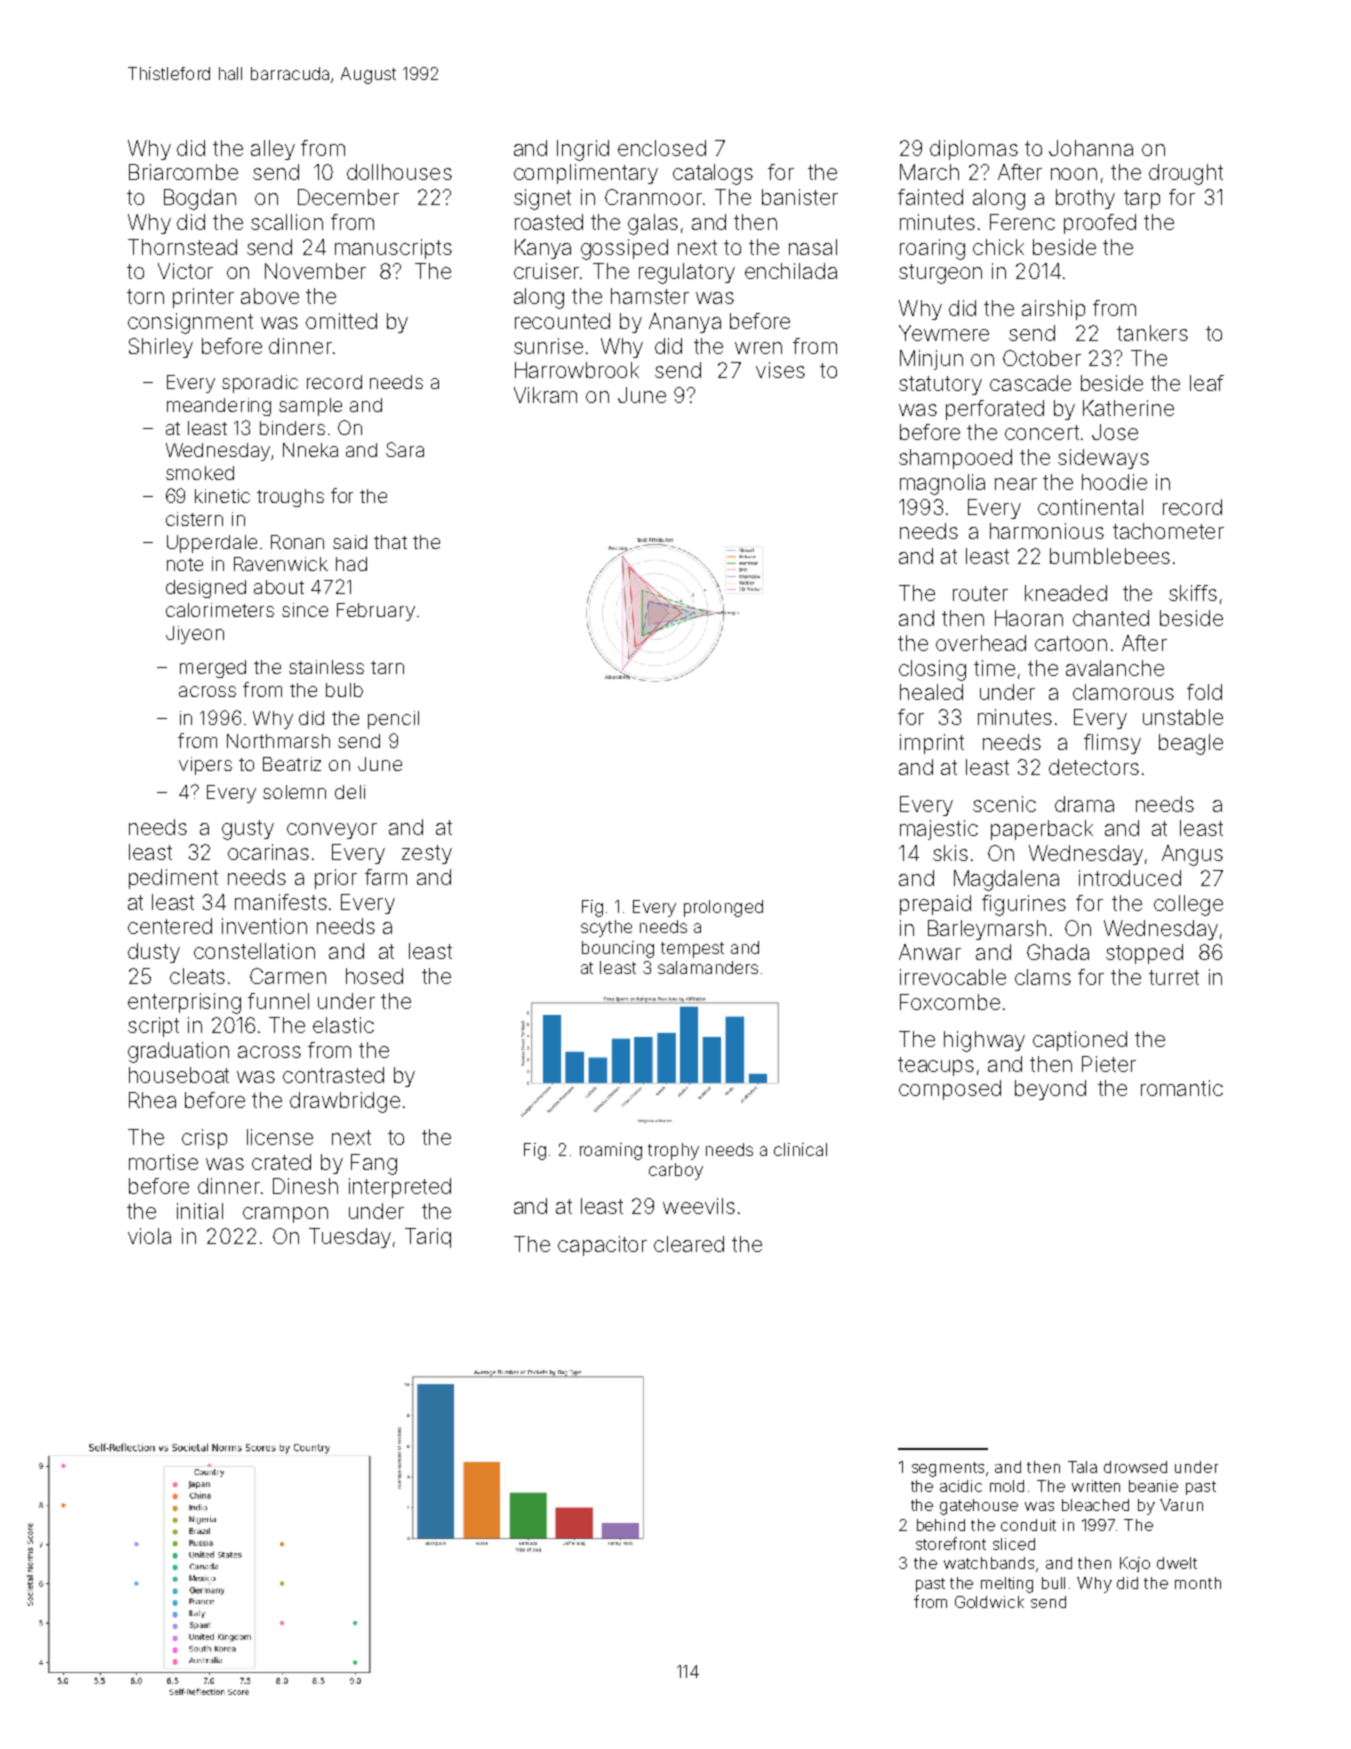 Image resolution: width=1351 pixels, height=1749 pixels. I want to click on romantic, so click(1182, 1088).
